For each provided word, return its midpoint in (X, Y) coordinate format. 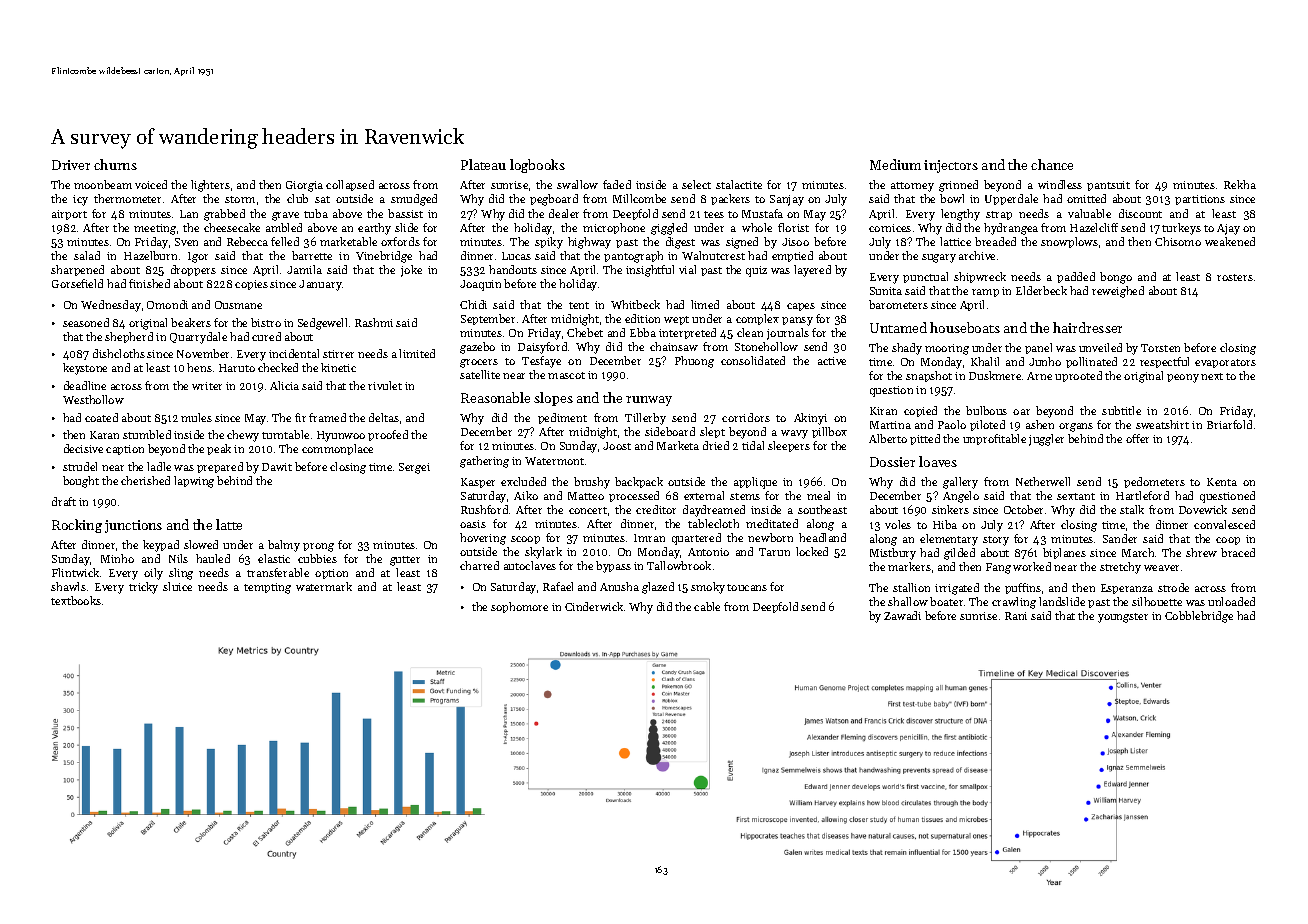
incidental (294, 353)
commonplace (337, 449)
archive (977, 255)
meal (818, 495)
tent (579, 305)
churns (115, 164)
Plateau (483, 164)
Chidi (473, 304)
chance (1052, 164)
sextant (1076, 496)
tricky (143, 588)
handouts (513, 269)
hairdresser (1087, 327)
